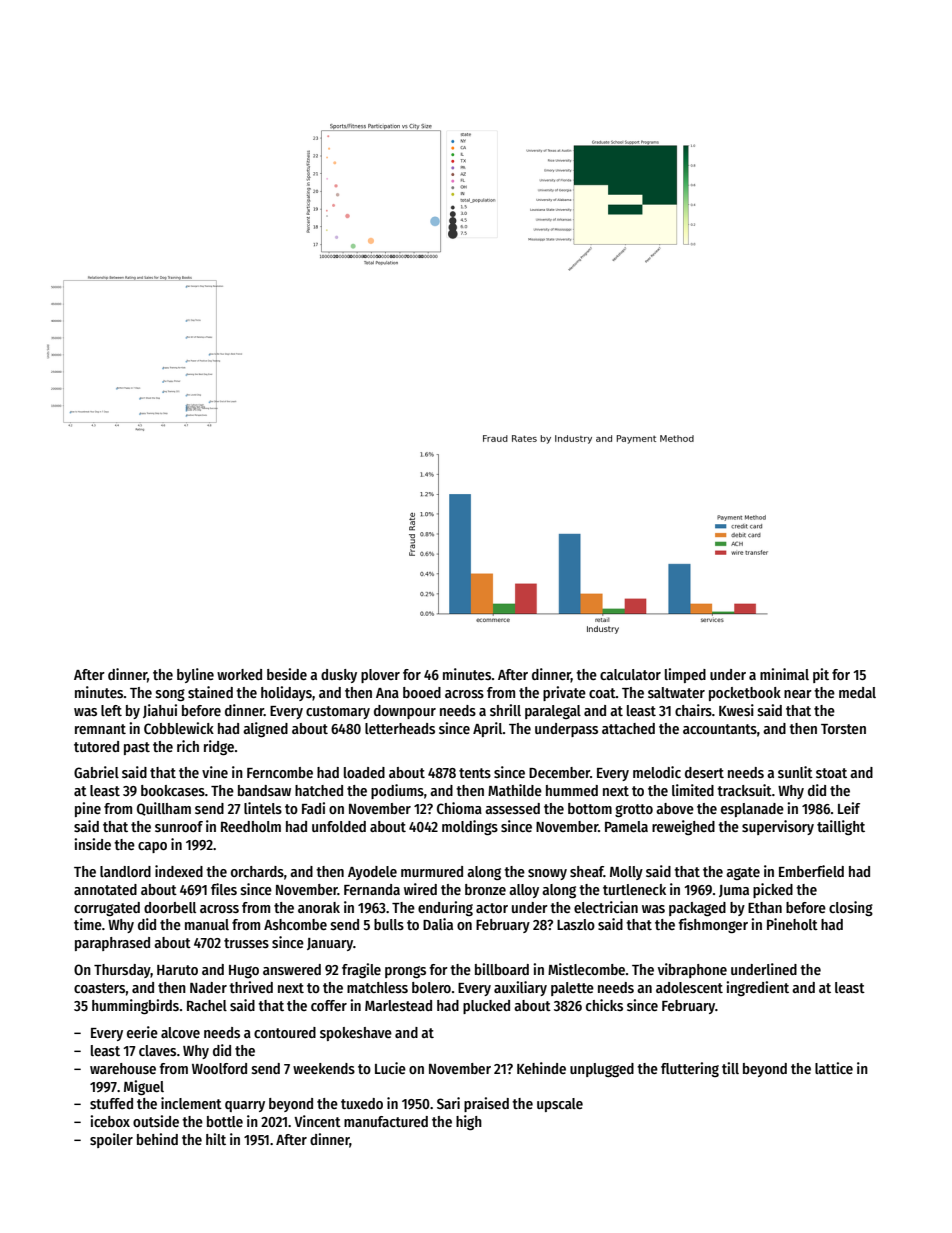  I want to click on anorak, so click(319, 907).
